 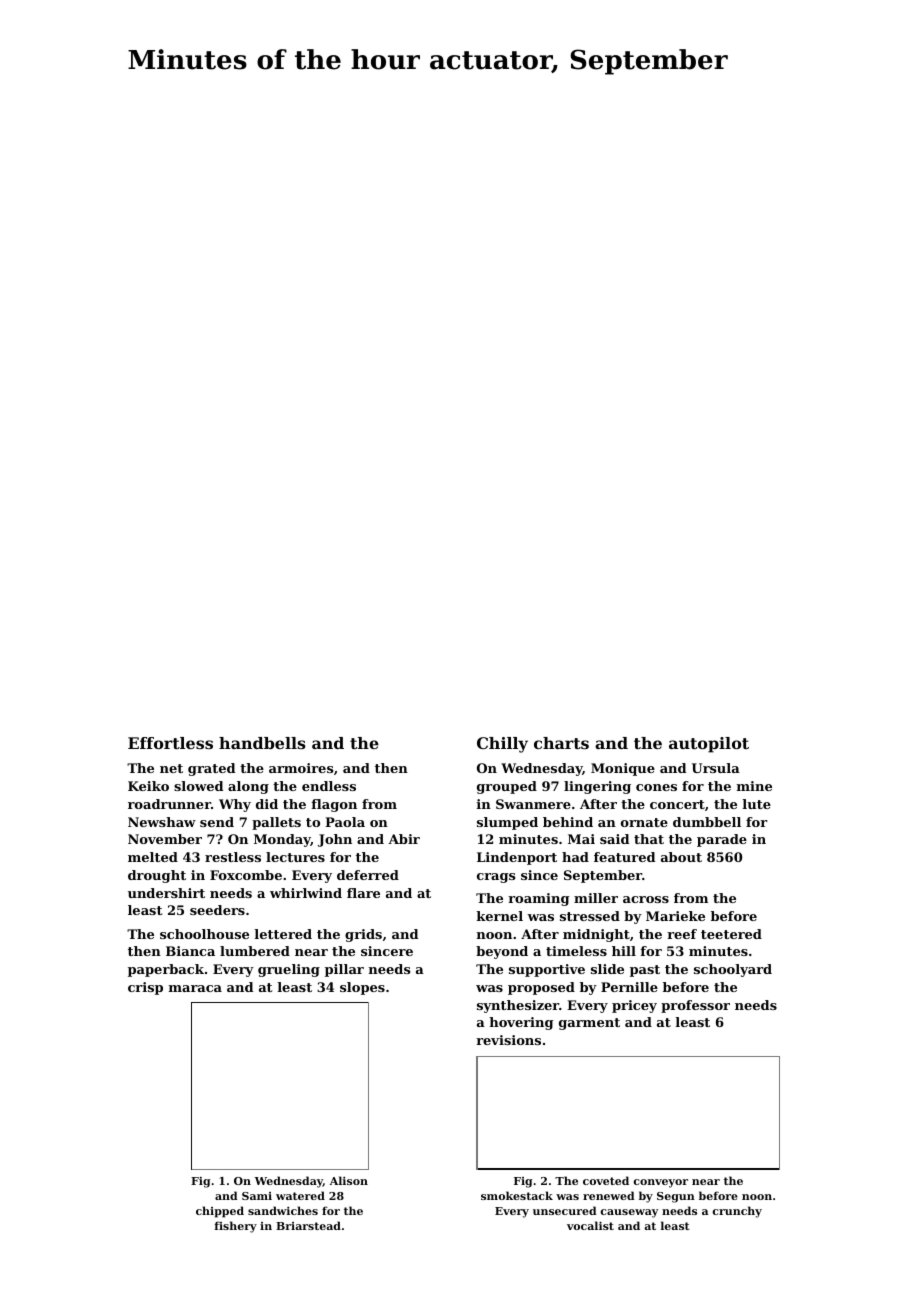 I want to click on Lindenport, so click(x=517, y=858).
